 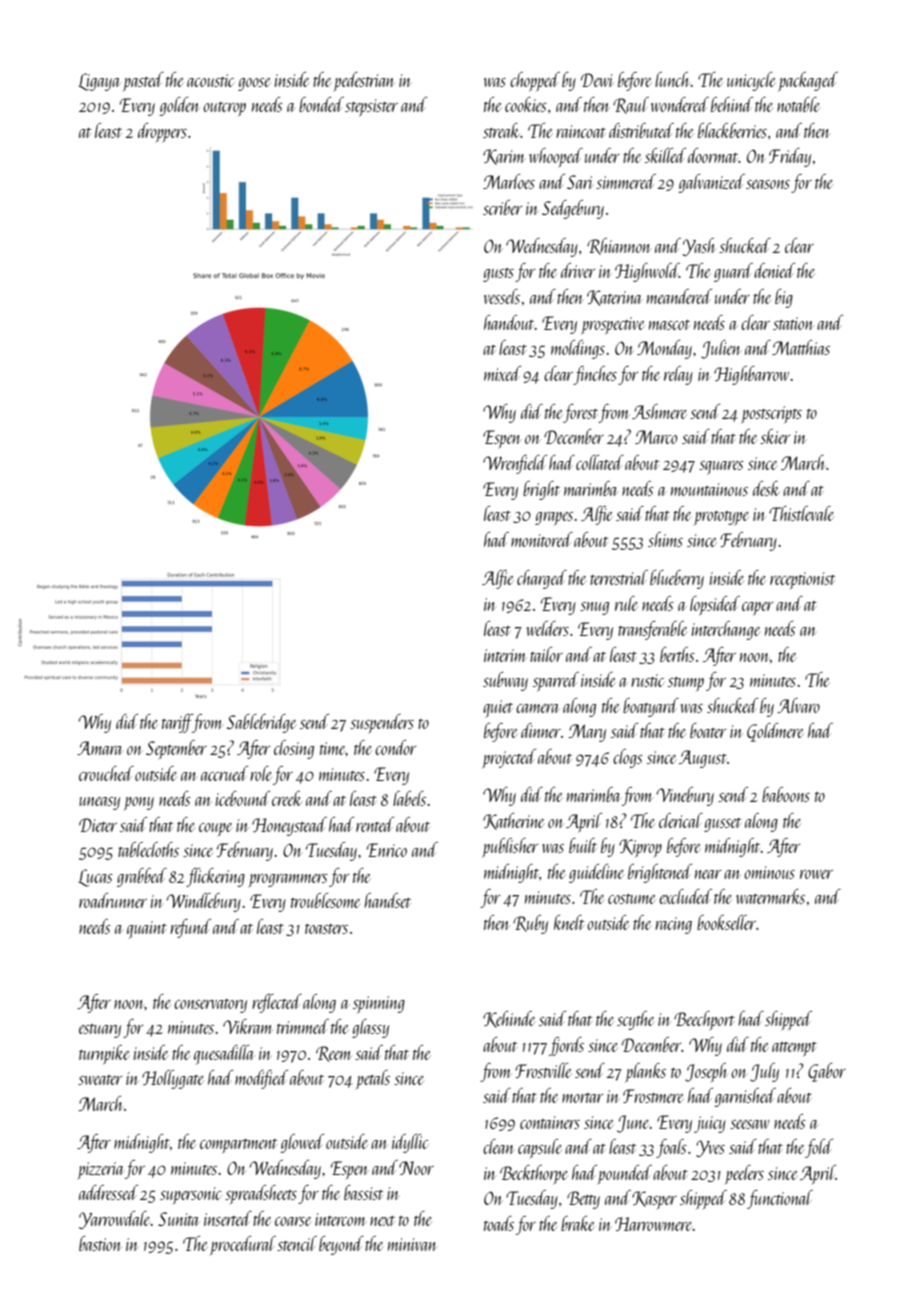 What do you see at coordinates (793, 323) in the screenshot?
I see `station` at bounding box center [793, 323].
